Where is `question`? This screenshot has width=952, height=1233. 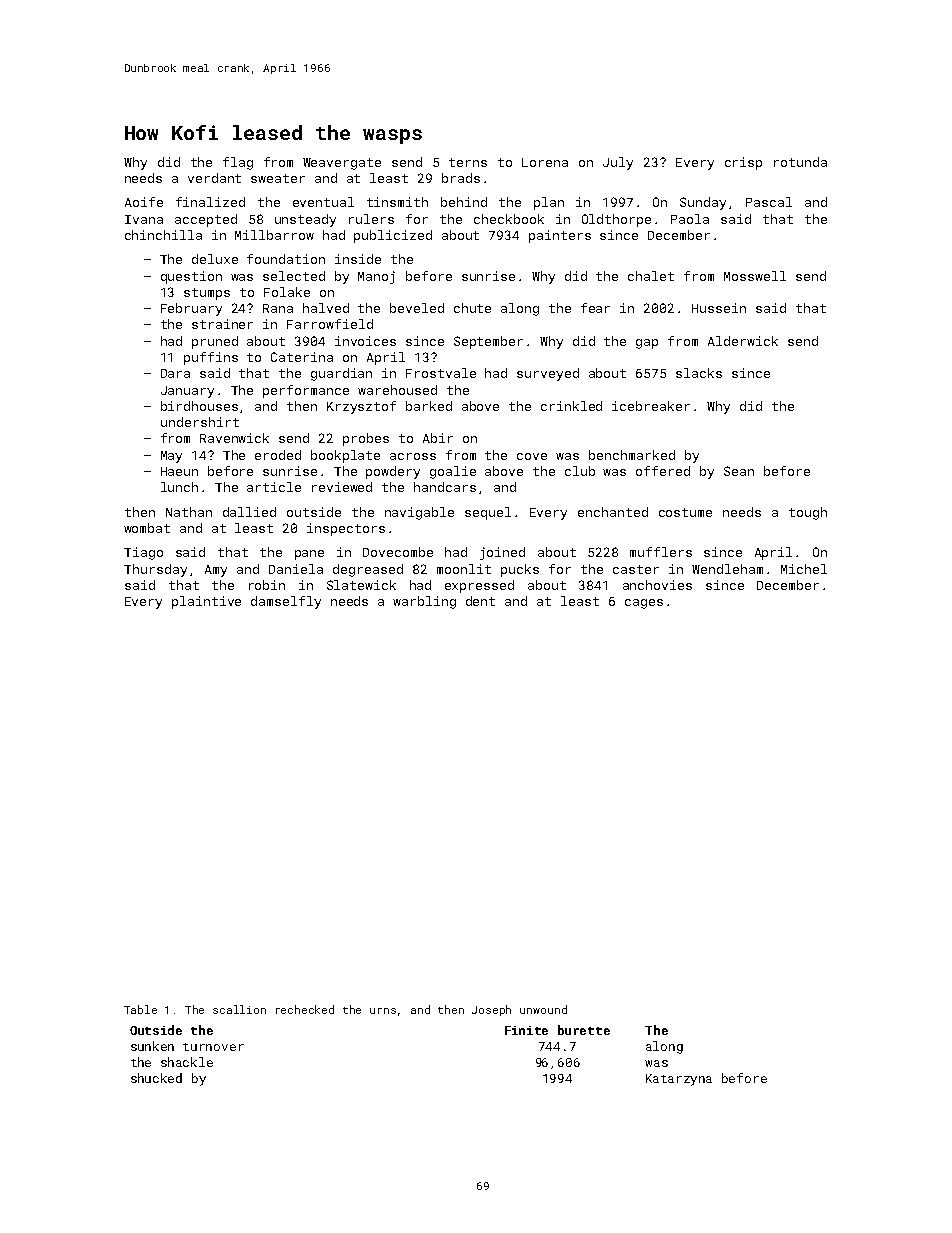 question is located at coordinates (191, 277).
